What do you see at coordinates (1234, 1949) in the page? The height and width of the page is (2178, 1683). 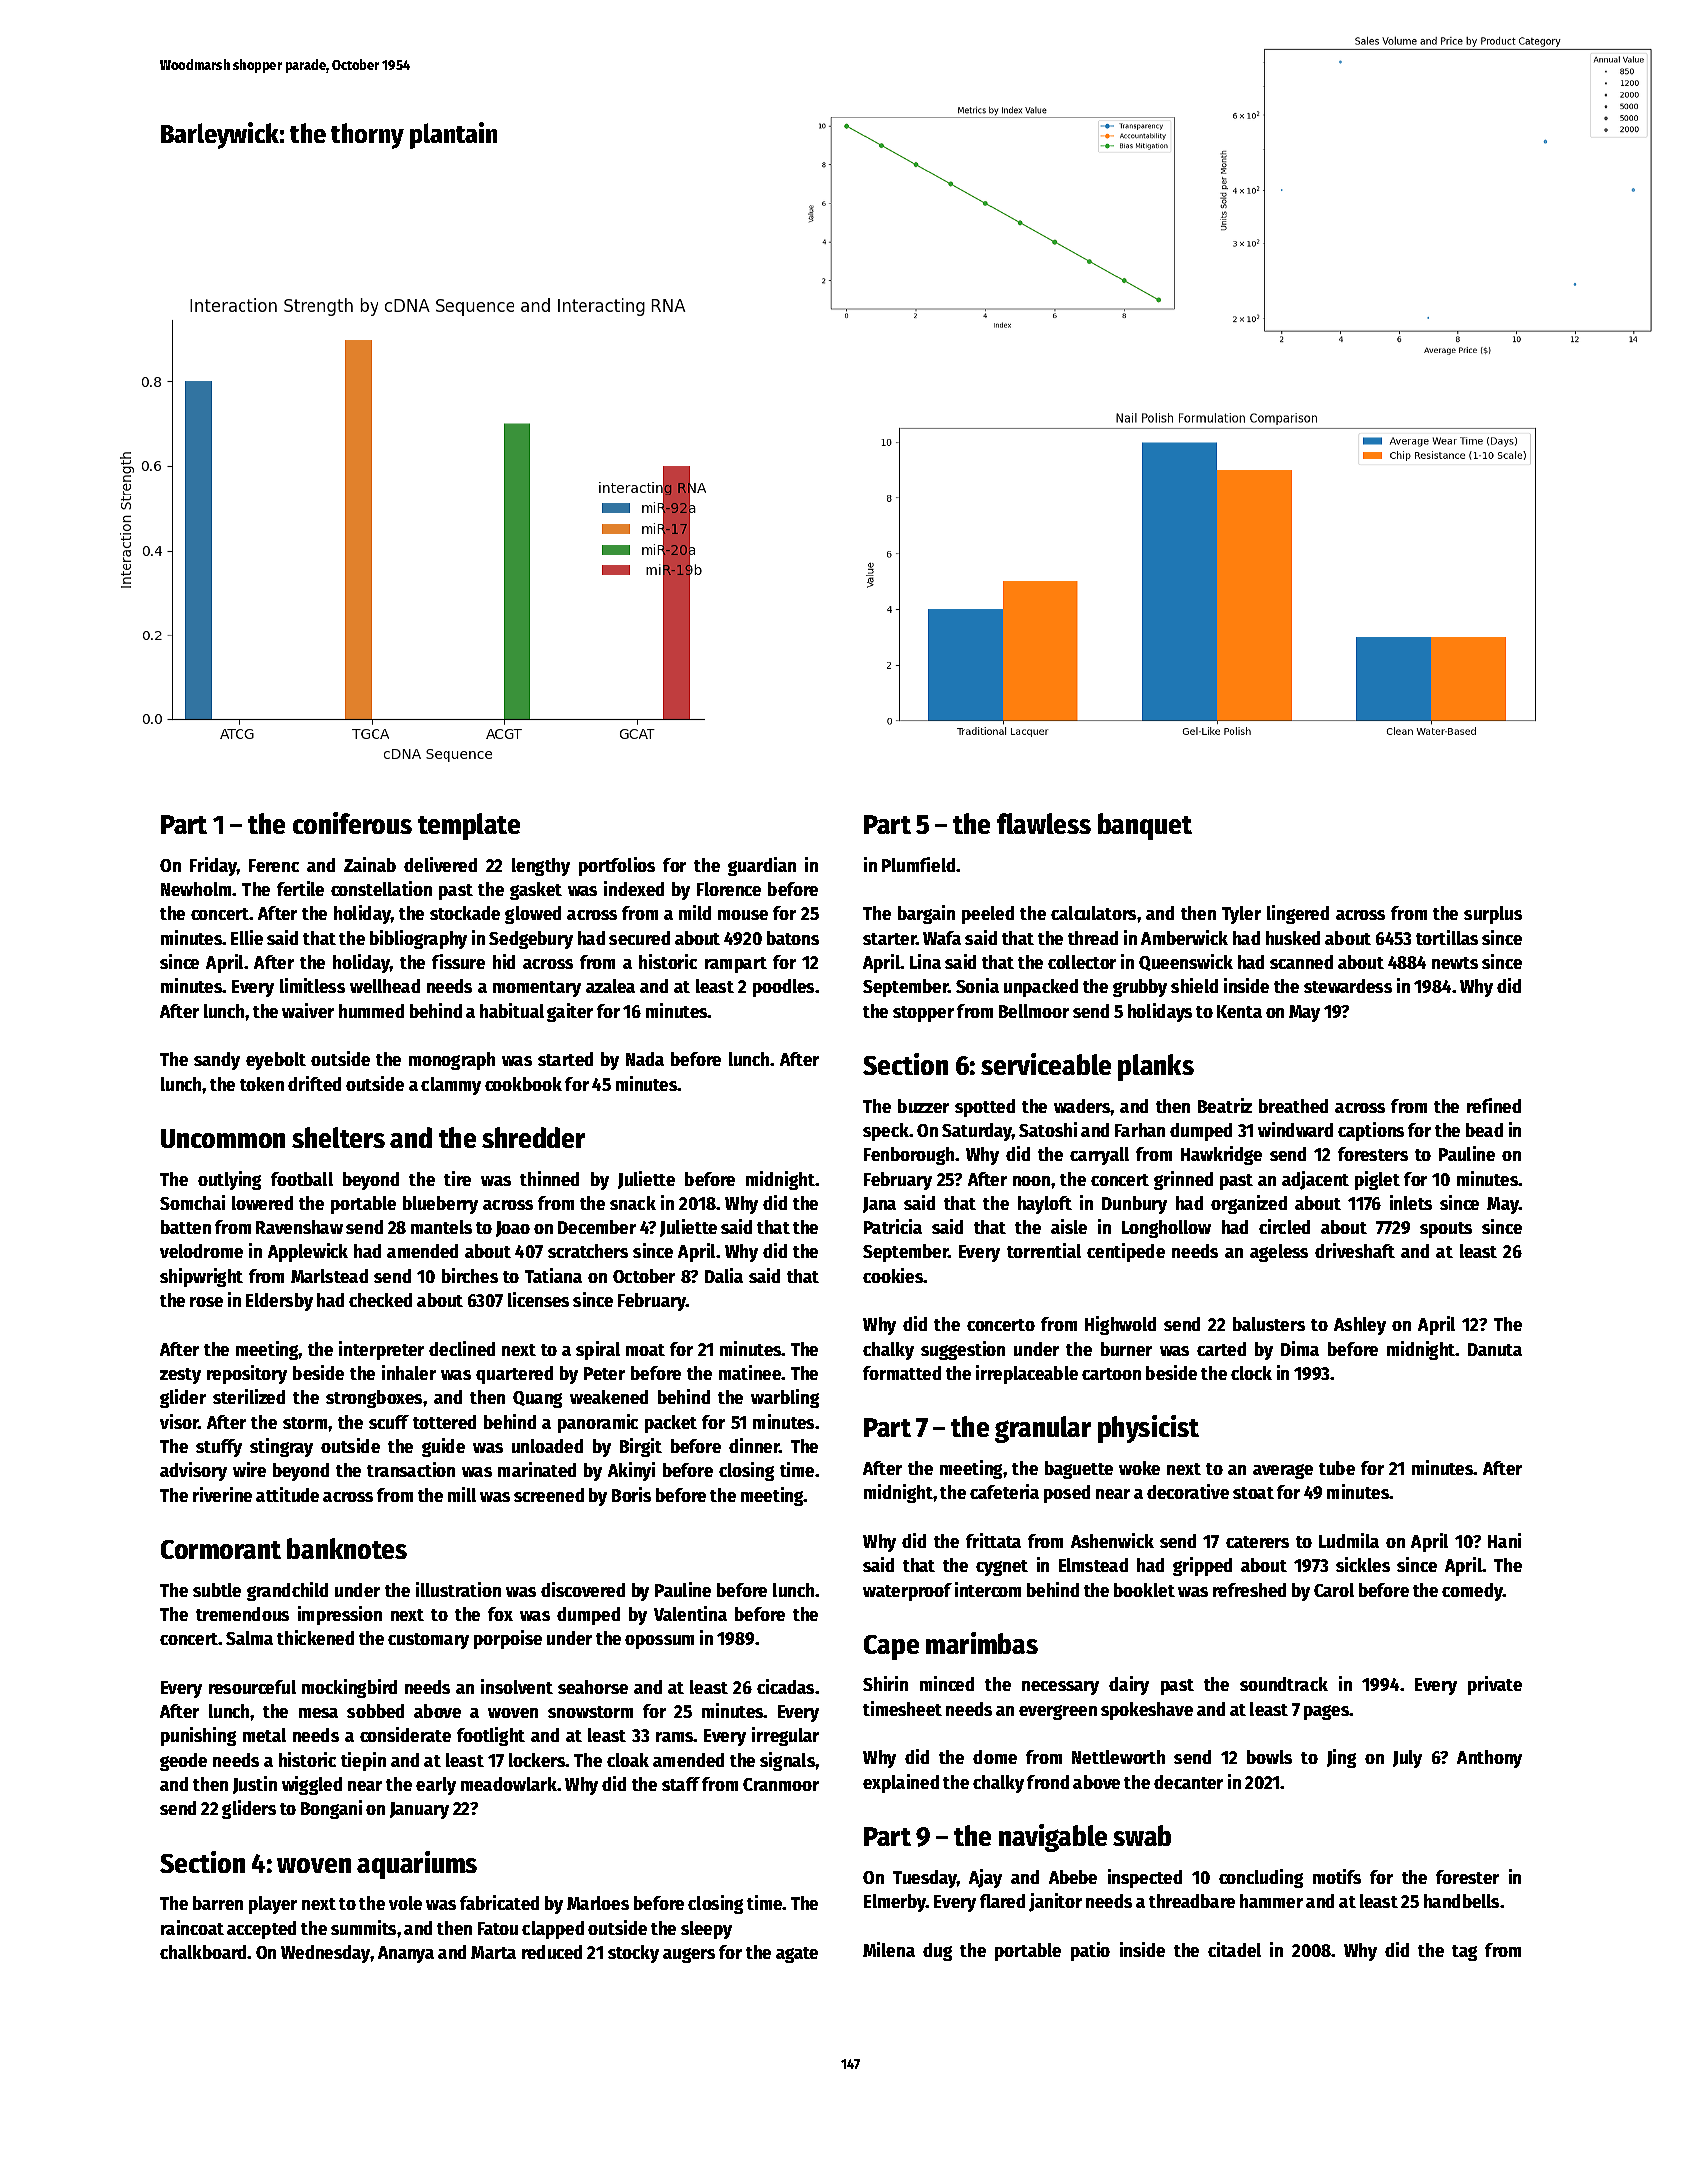 I see `citadel` at bounding box center [1234, 1949].
